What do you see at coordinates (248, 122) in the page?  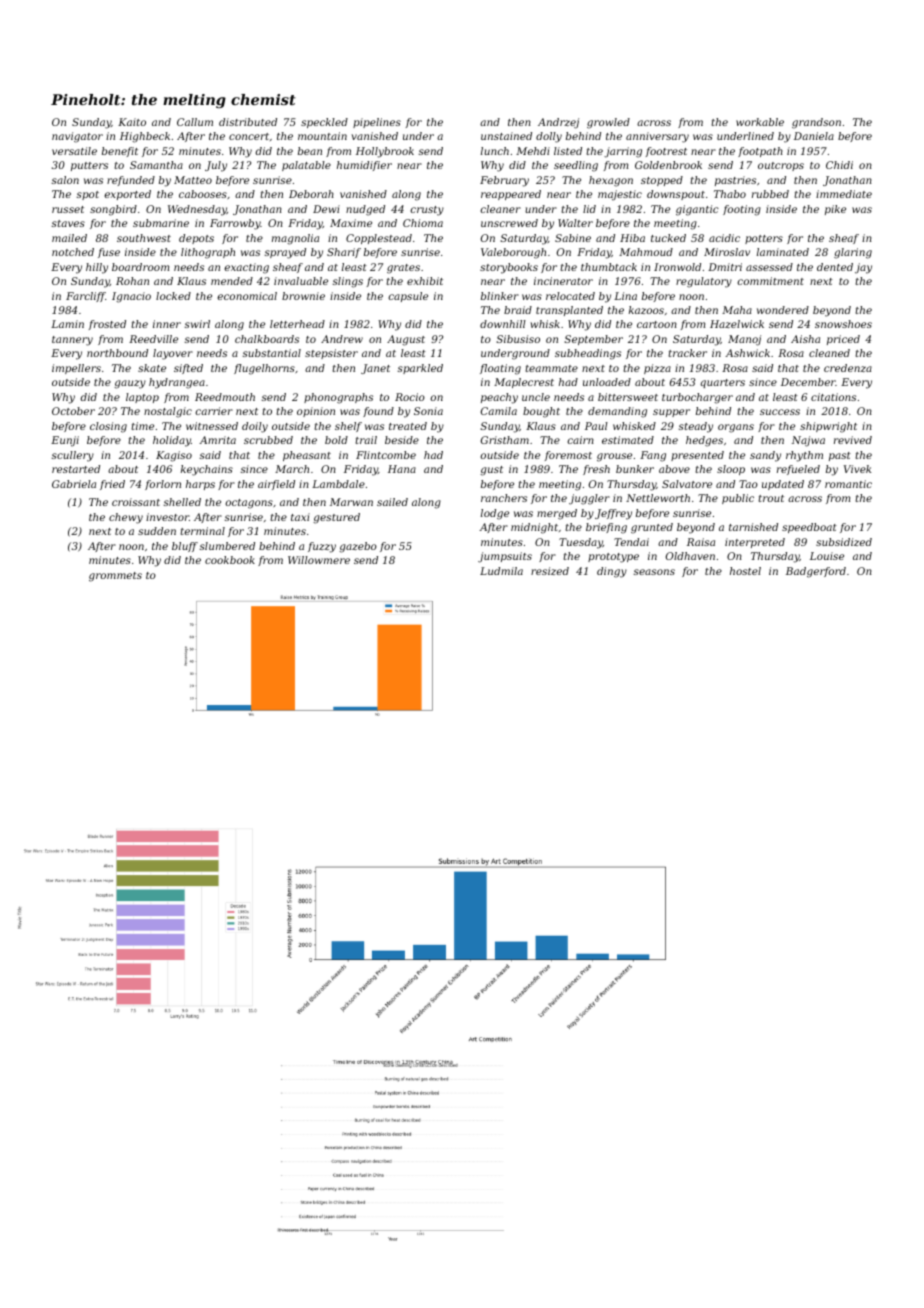 I see `distributed` at bounding box center [248, 122].
